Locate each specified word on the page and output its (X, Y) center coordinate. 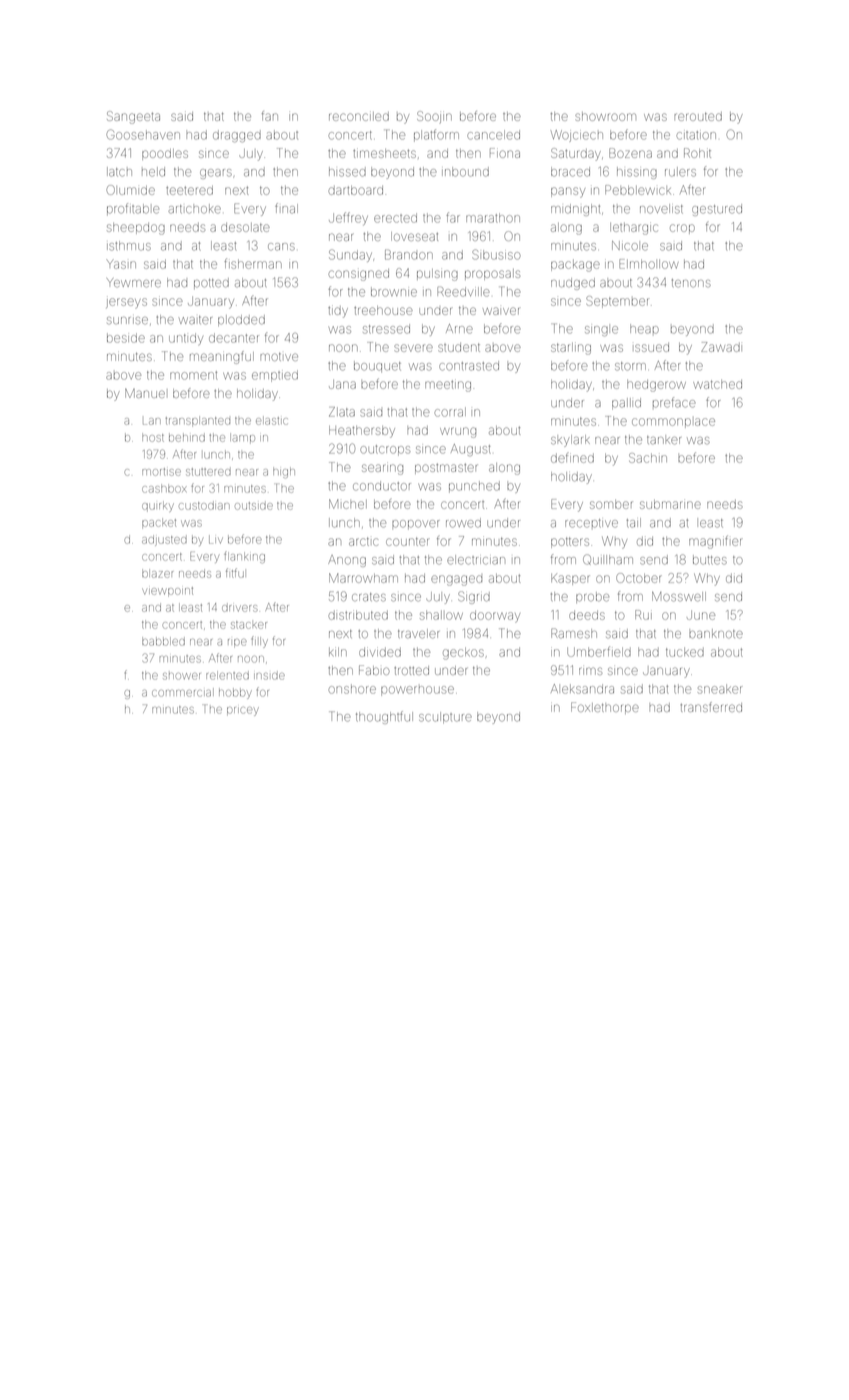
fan (270, 116)
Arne (459, 329)
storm (630, 366)
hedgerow (656, 386)
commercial (183, 692)
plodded (241, 320)
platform (436, 135)
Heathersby (362, 432)
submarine (670, 504)
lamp (242, 438)
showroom (605, 116)
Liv (216, 539)
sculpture (445, 717)
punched (474, 487)
